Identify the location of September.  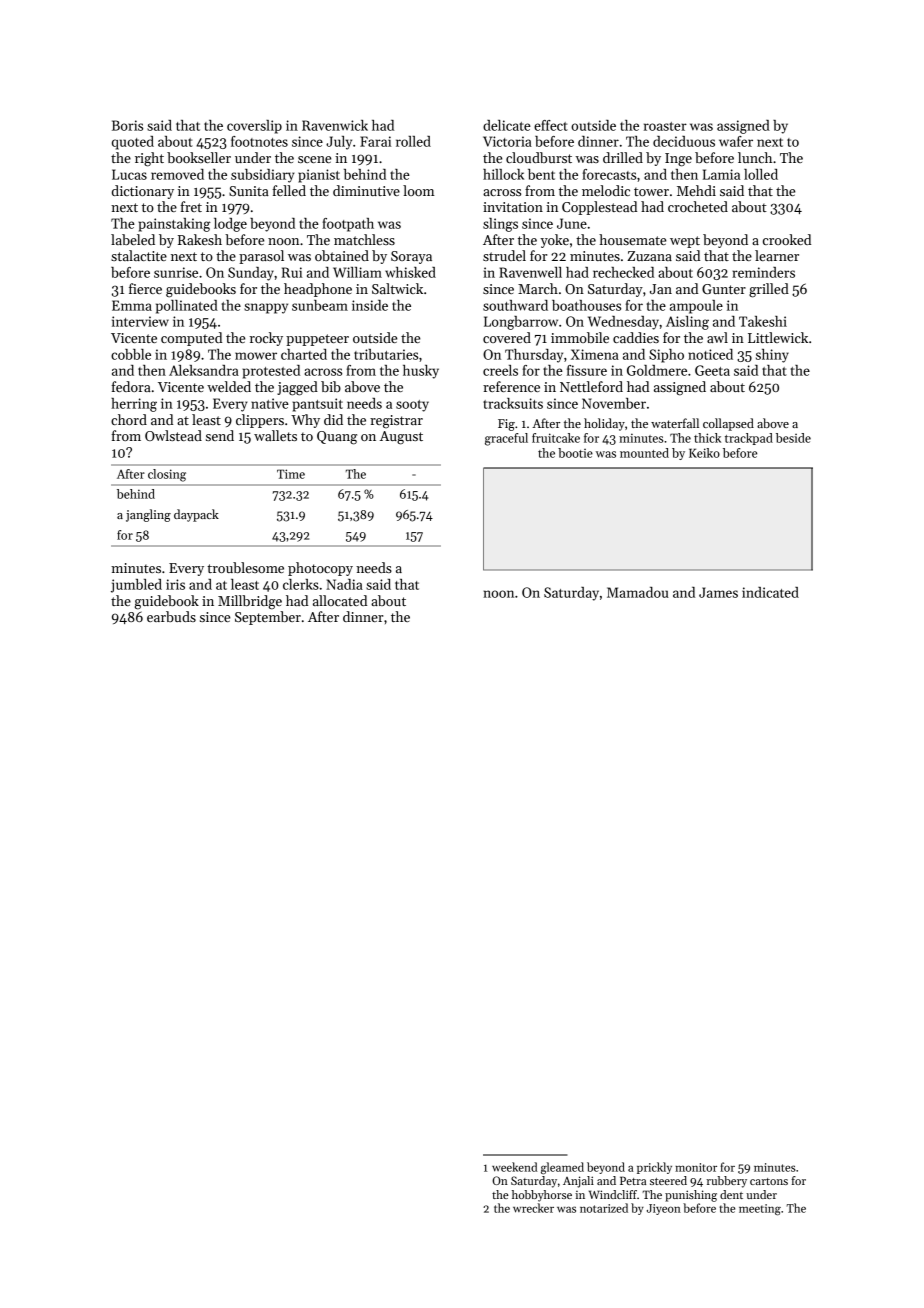
(268, 618).
